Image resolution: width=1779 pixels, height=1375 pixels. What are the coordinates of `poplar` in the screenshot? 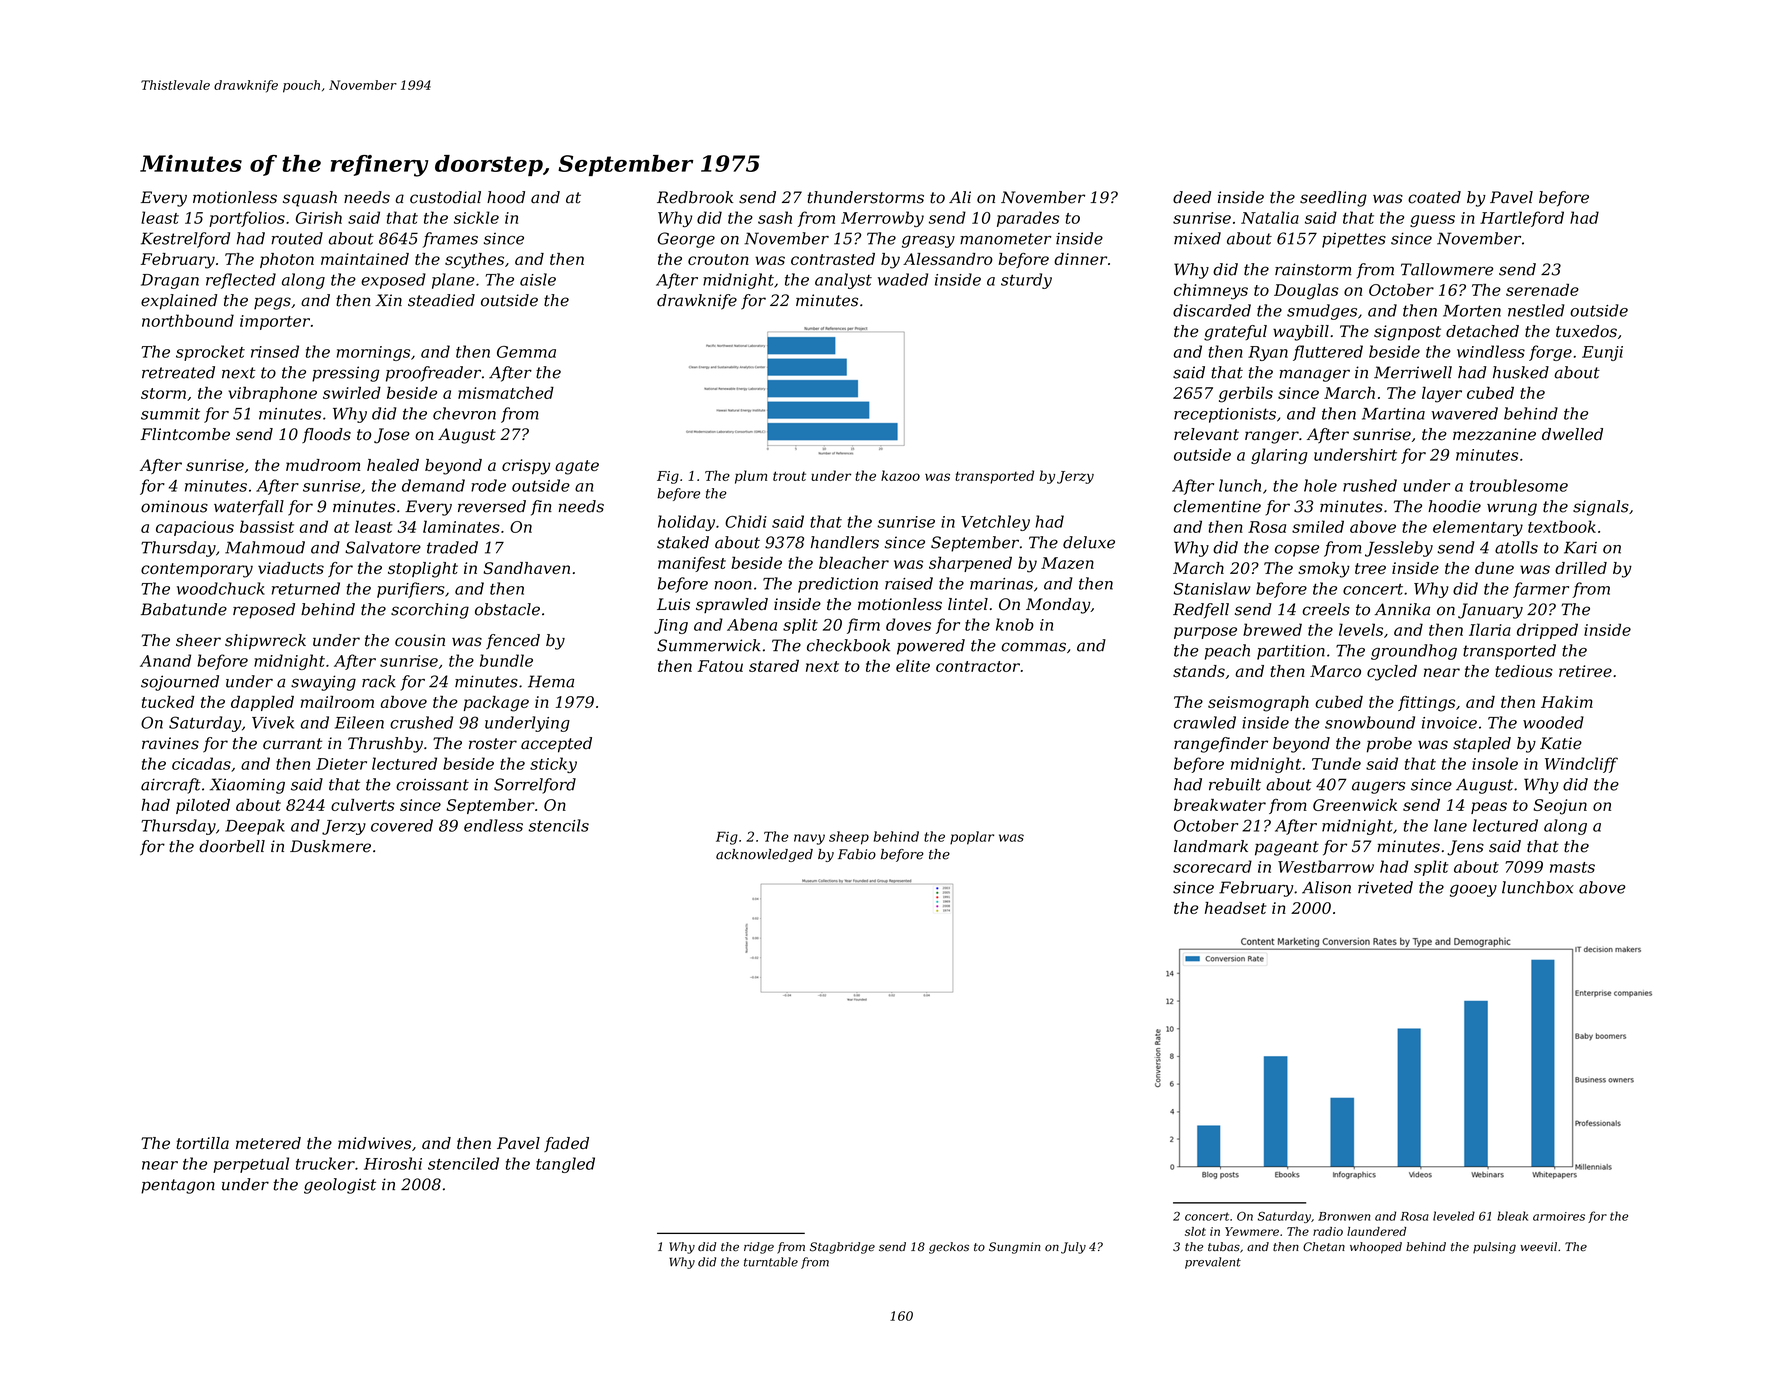 It's located at (972, 838).
